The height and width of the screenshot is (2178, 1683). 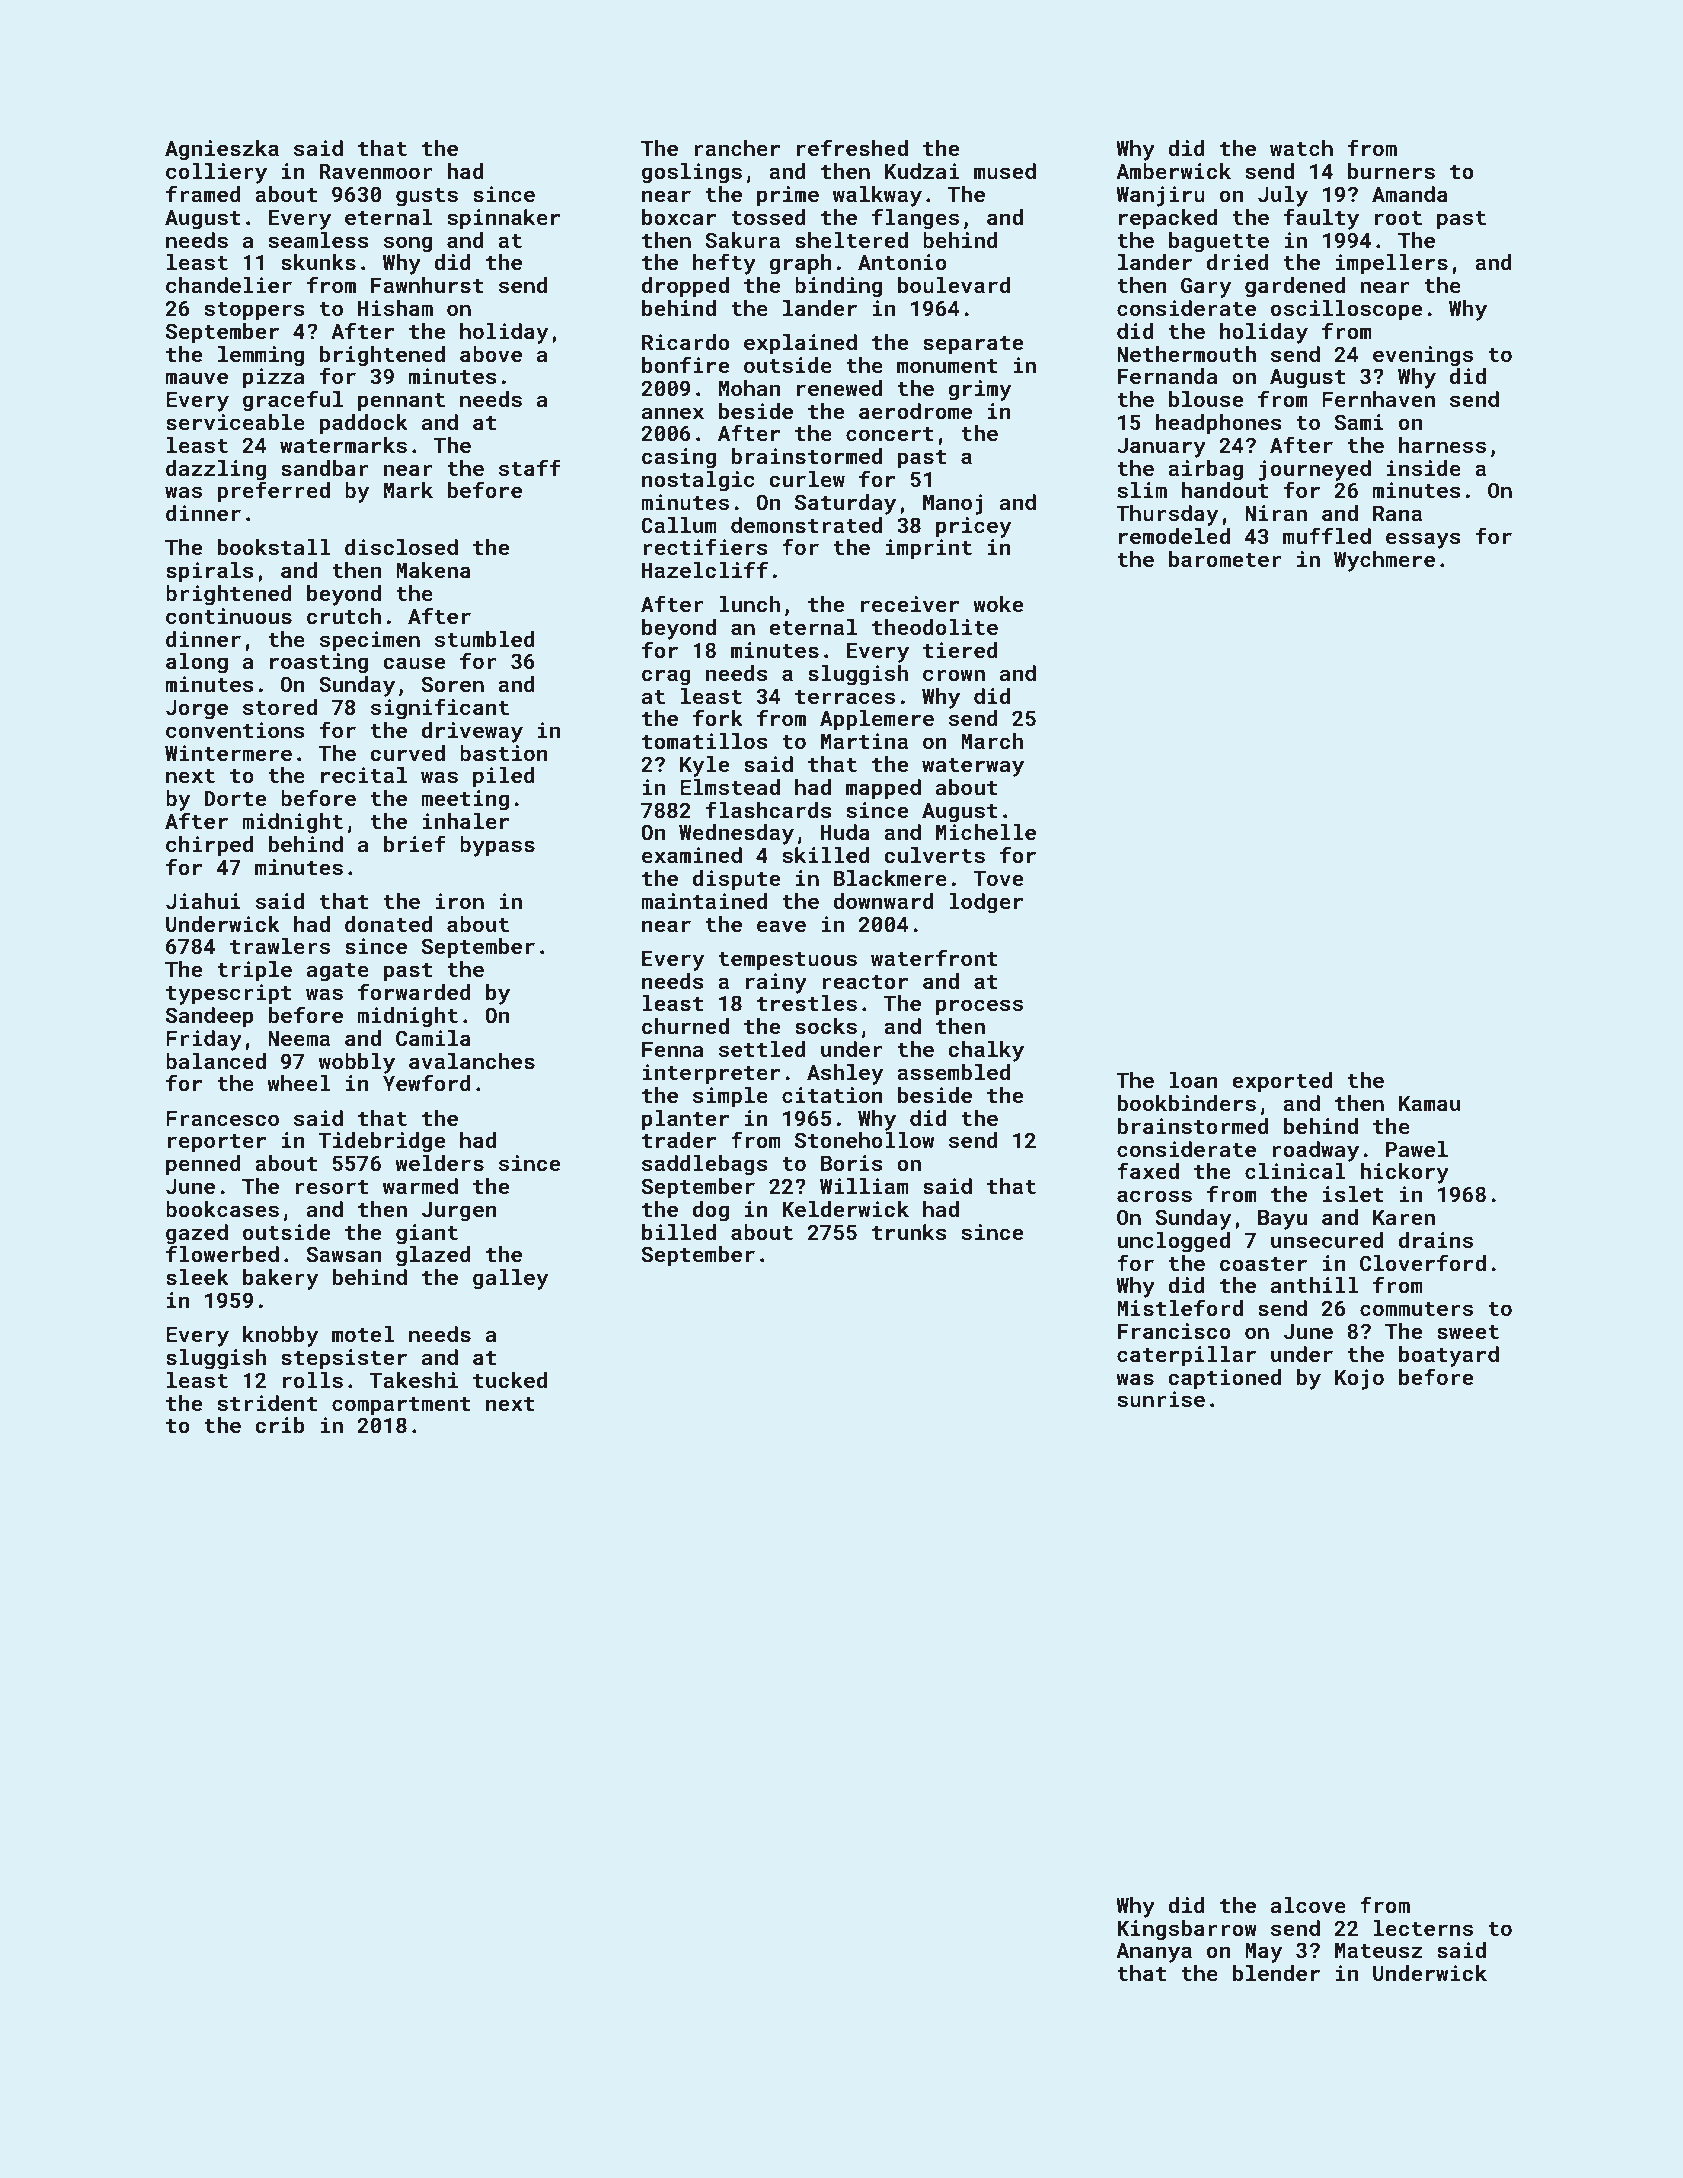 What do you see at coordinates (1219, 242) in the screenshot?
I see `baguette` at bounding box center [1219, 242].
